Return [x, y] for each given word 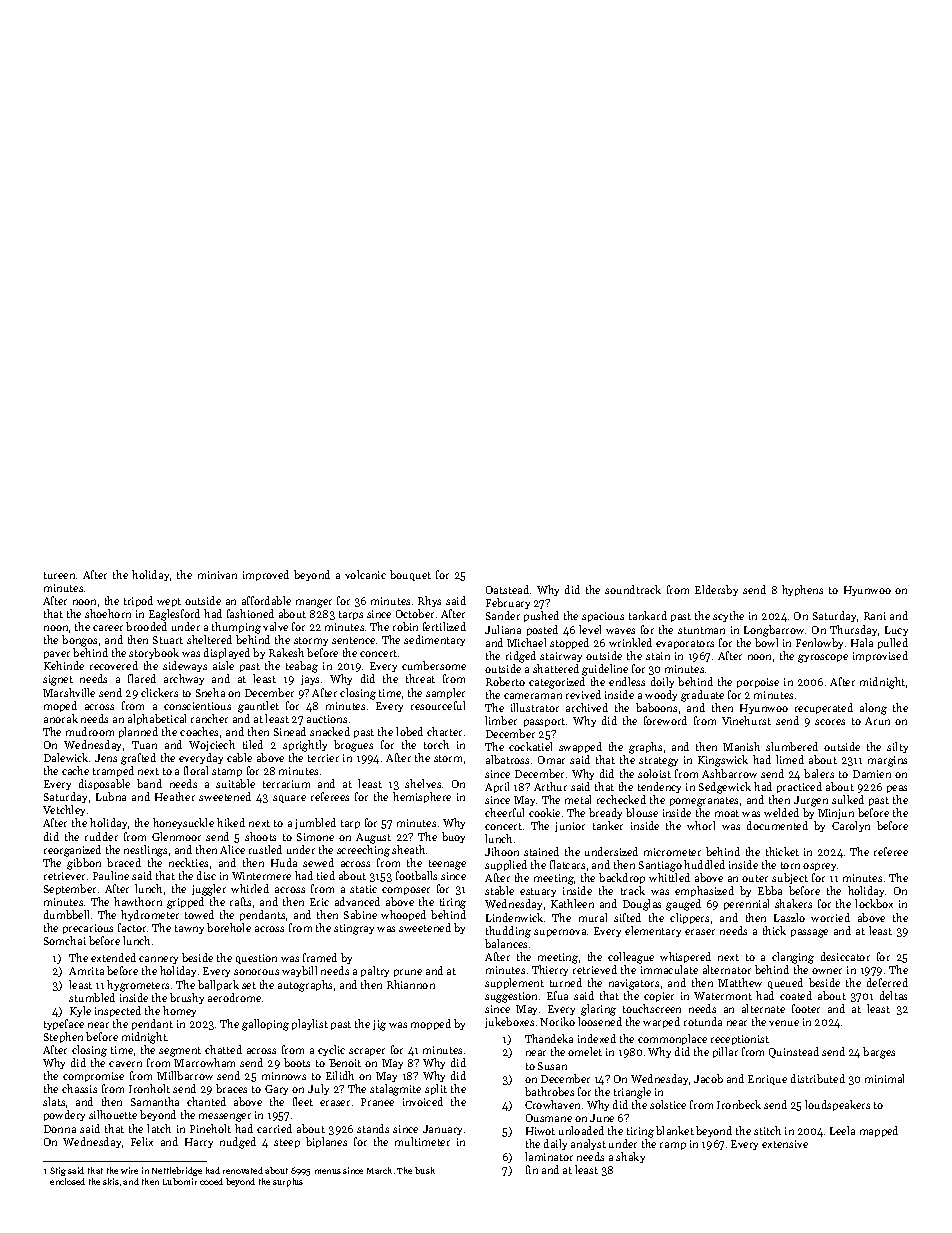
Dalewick [66, 757]
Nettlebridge [177, 1171]
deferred [887, 982]
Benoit [345, 1063]
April [497, 787]
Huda [284, 862]
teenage [447, 865]
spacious [603, 617]
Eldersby [716, 590]
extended [113, 957]
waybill [299, 971]
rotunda [703, 1021]
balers [819, 773]
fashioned [250, 613]
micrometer [672, 852]
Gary [276, 1090]
